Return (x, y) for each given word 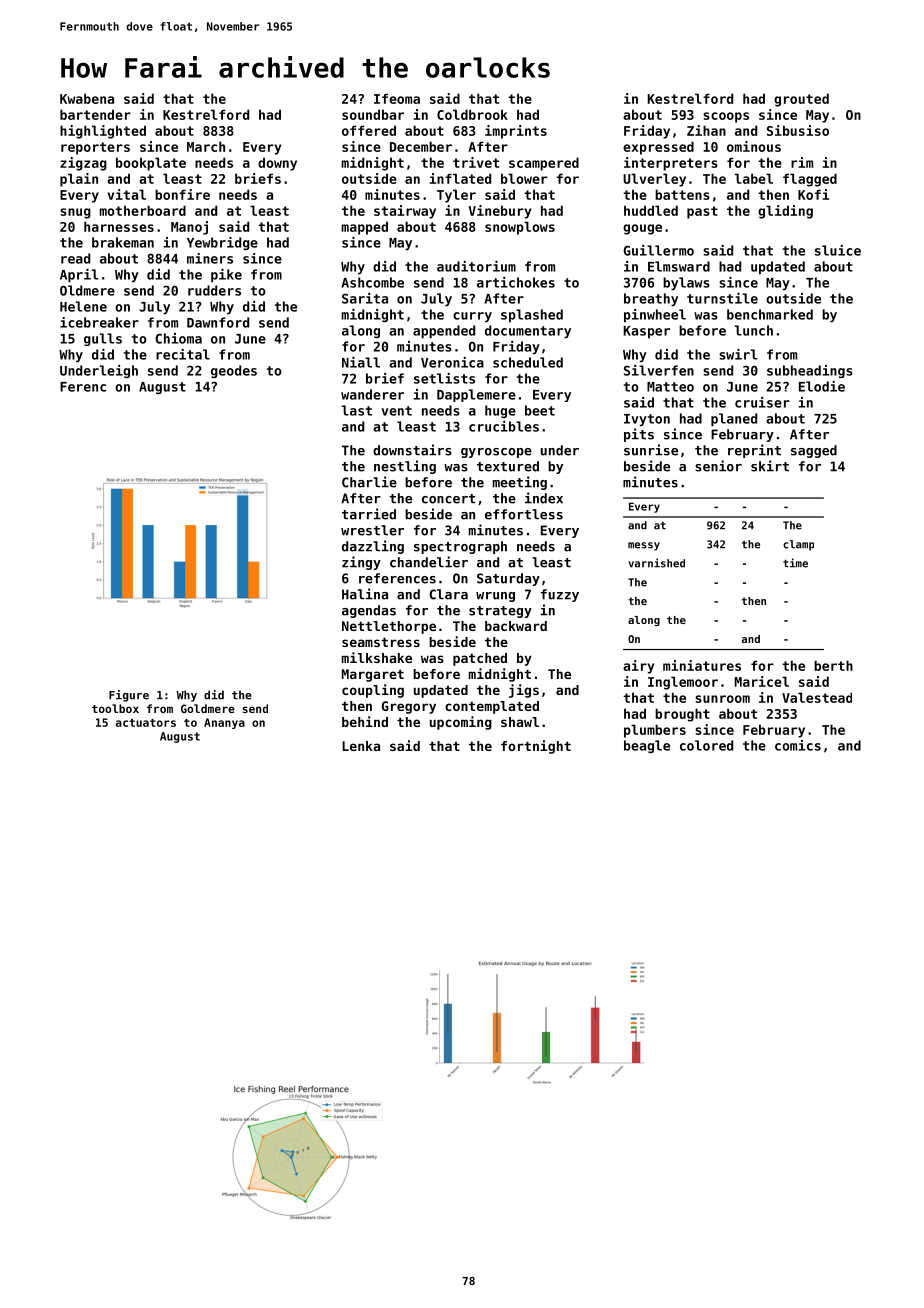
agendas (369, 611)
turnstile (722, 298)
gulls (103, 339)
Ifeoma (397, 98)
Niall (361, 362)
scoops (726, 117)
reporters (95, 148)
